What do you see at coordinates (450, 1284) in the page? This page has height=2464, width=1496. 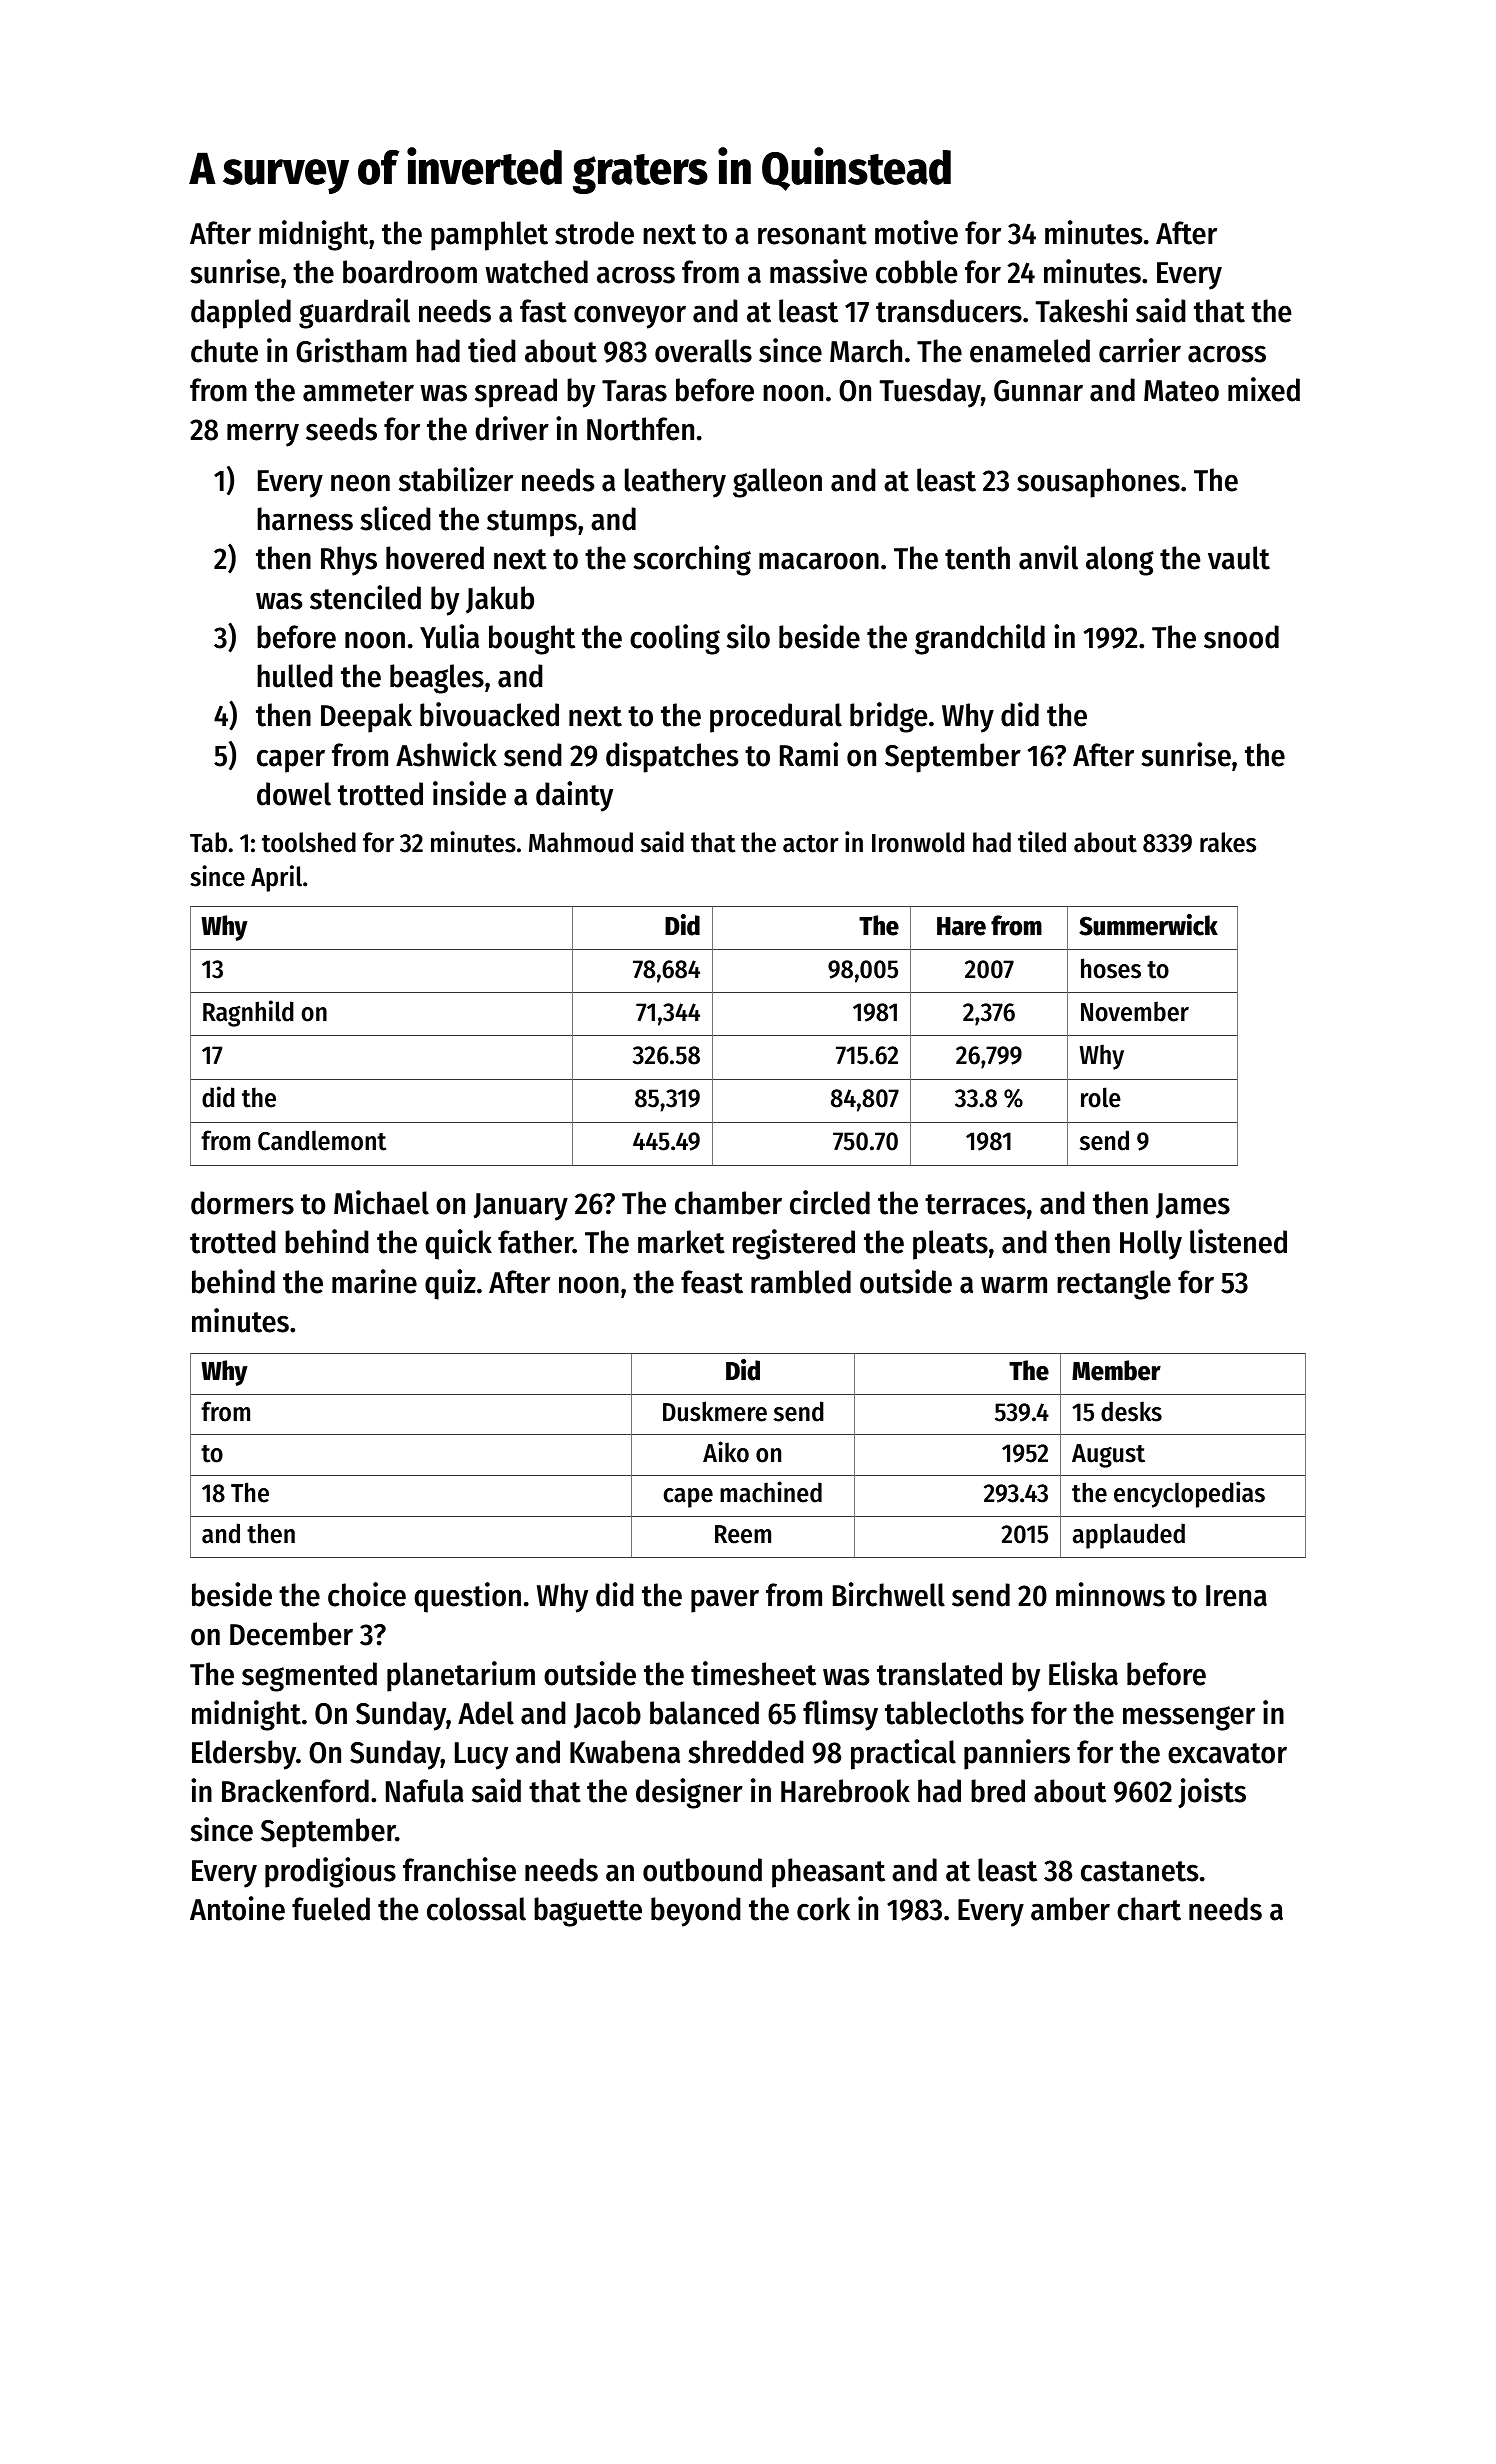 I see `quiz` at bounding box center [450, 1284].
